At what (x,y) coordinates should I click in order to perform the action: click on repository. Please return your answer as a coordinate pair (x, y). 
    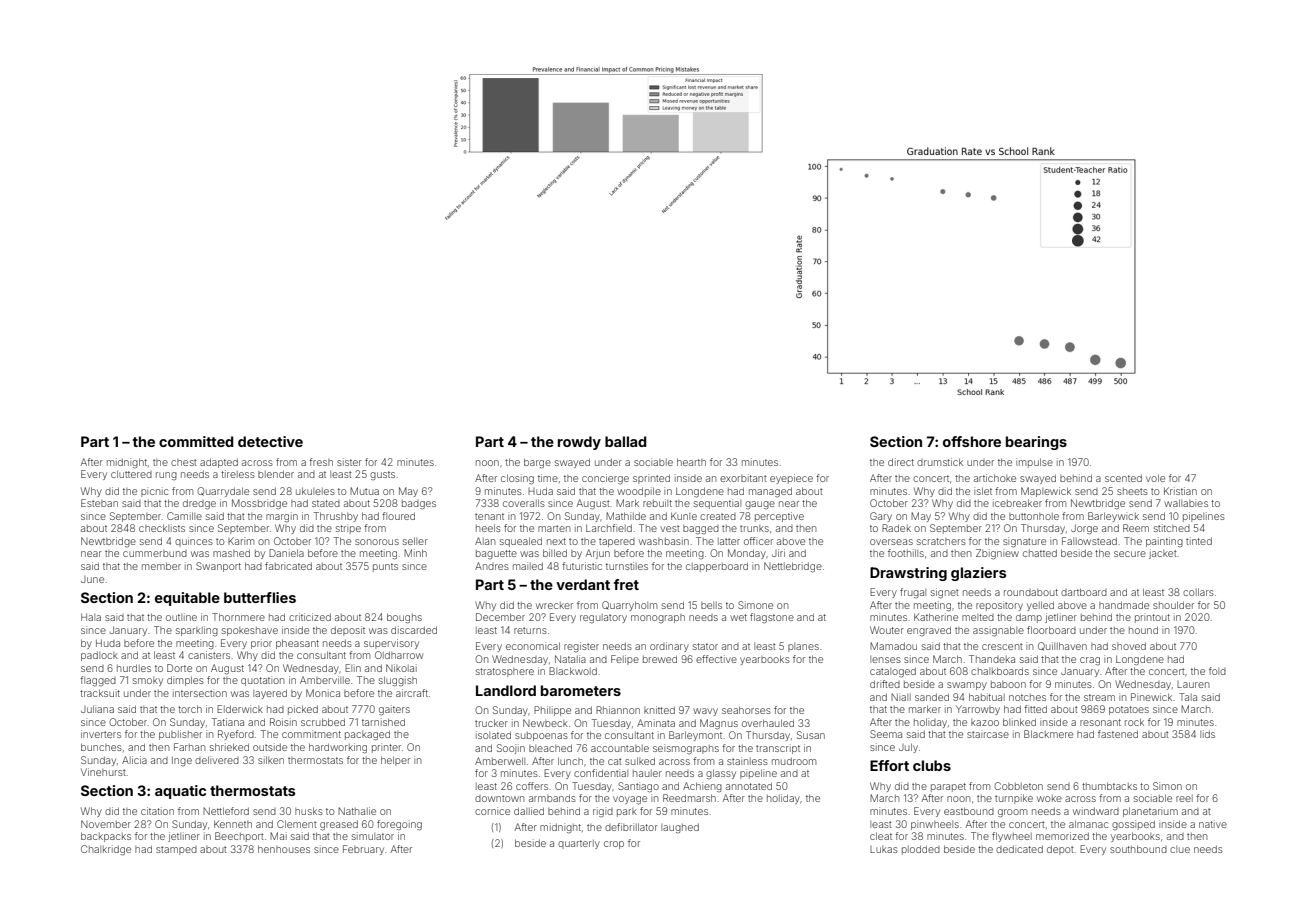
    Looking at the image, I should click on (999, 606).
